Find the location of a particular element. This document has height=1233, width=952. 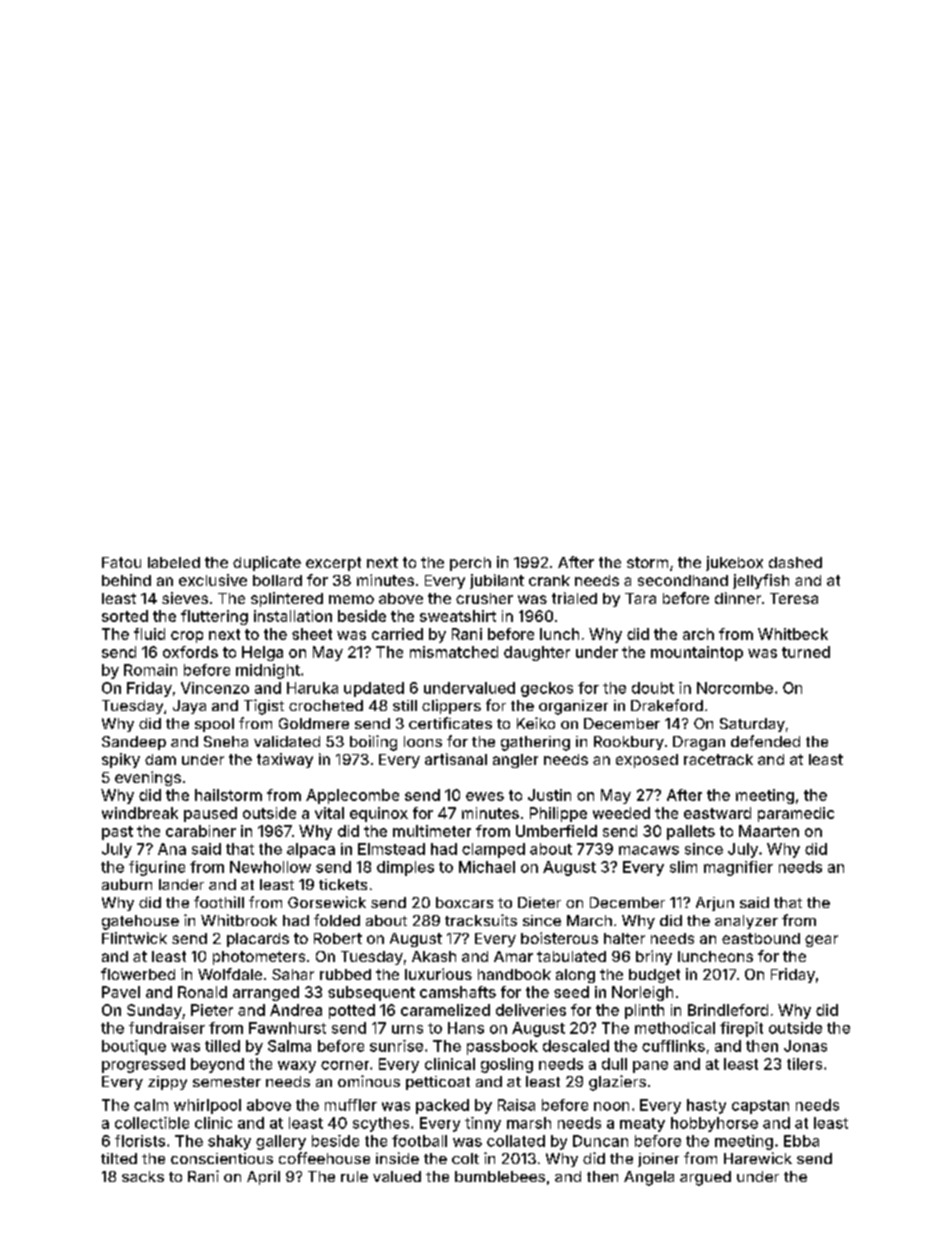

mountaintop is located at coordinates (697, 653).
